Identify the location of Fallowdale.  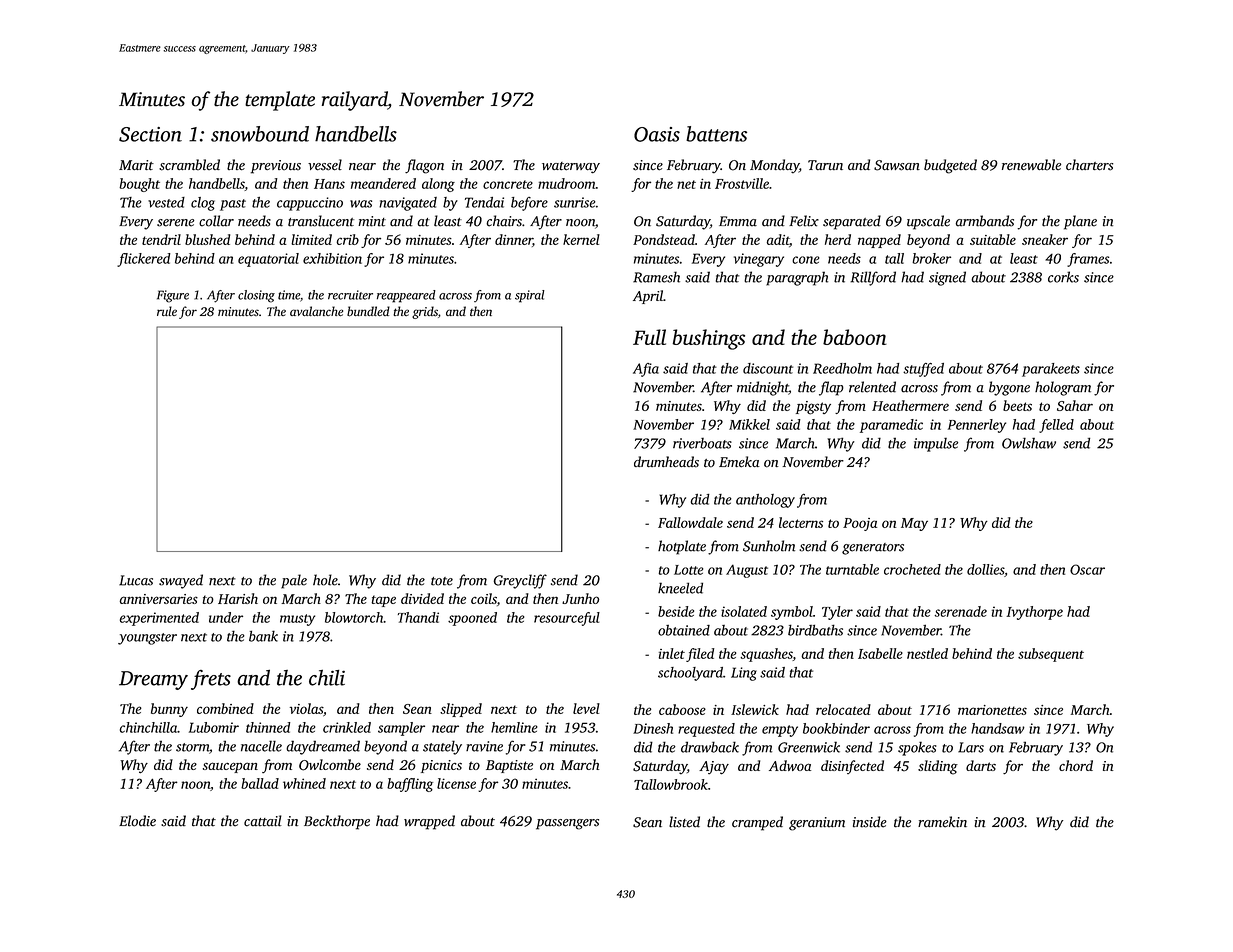
(690, 522).
